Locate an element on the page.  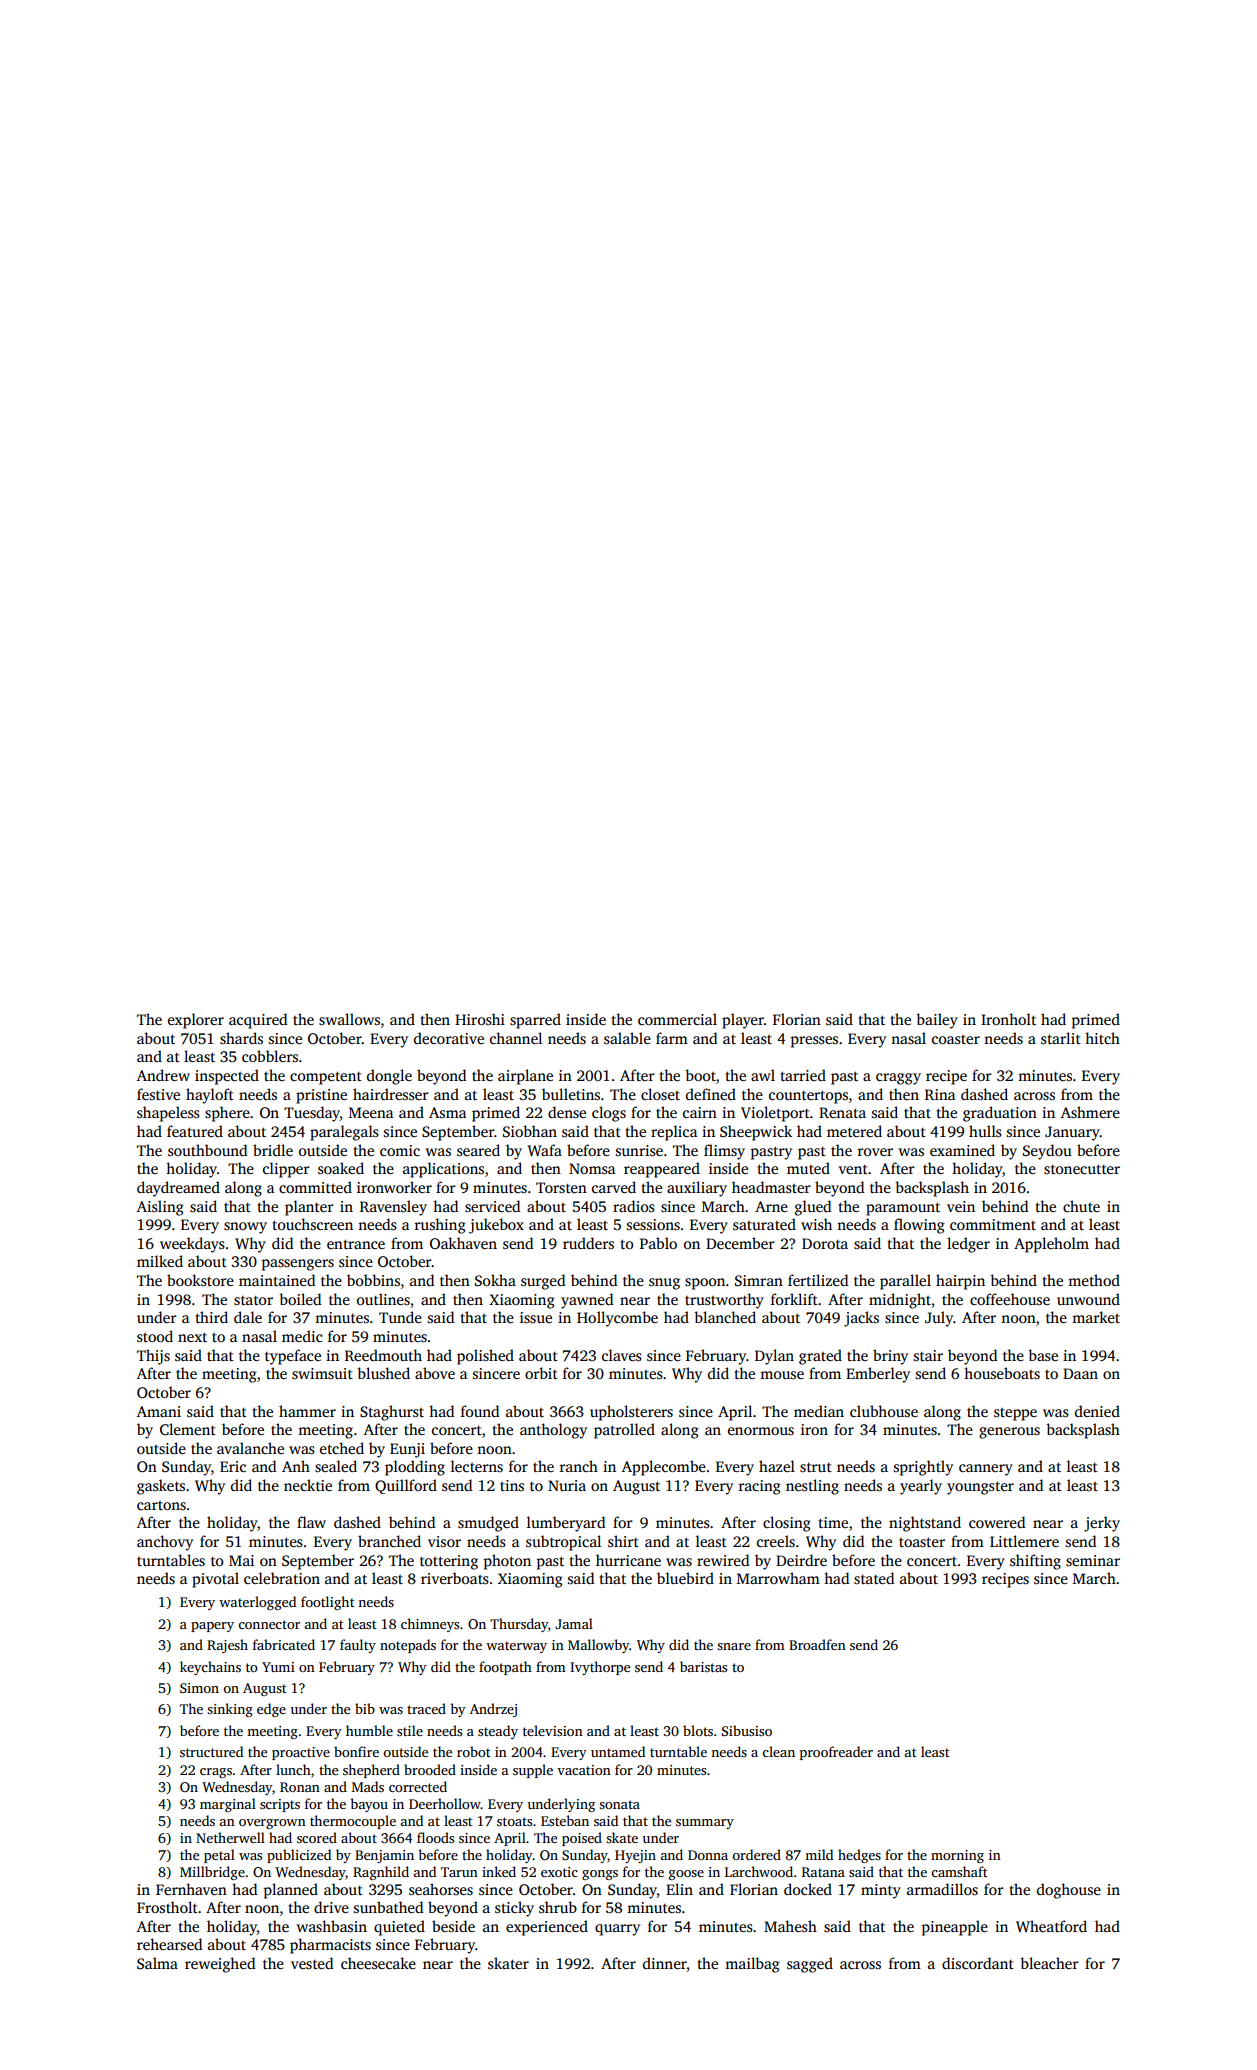
Andrew is located at coordinates (163, 1075).
